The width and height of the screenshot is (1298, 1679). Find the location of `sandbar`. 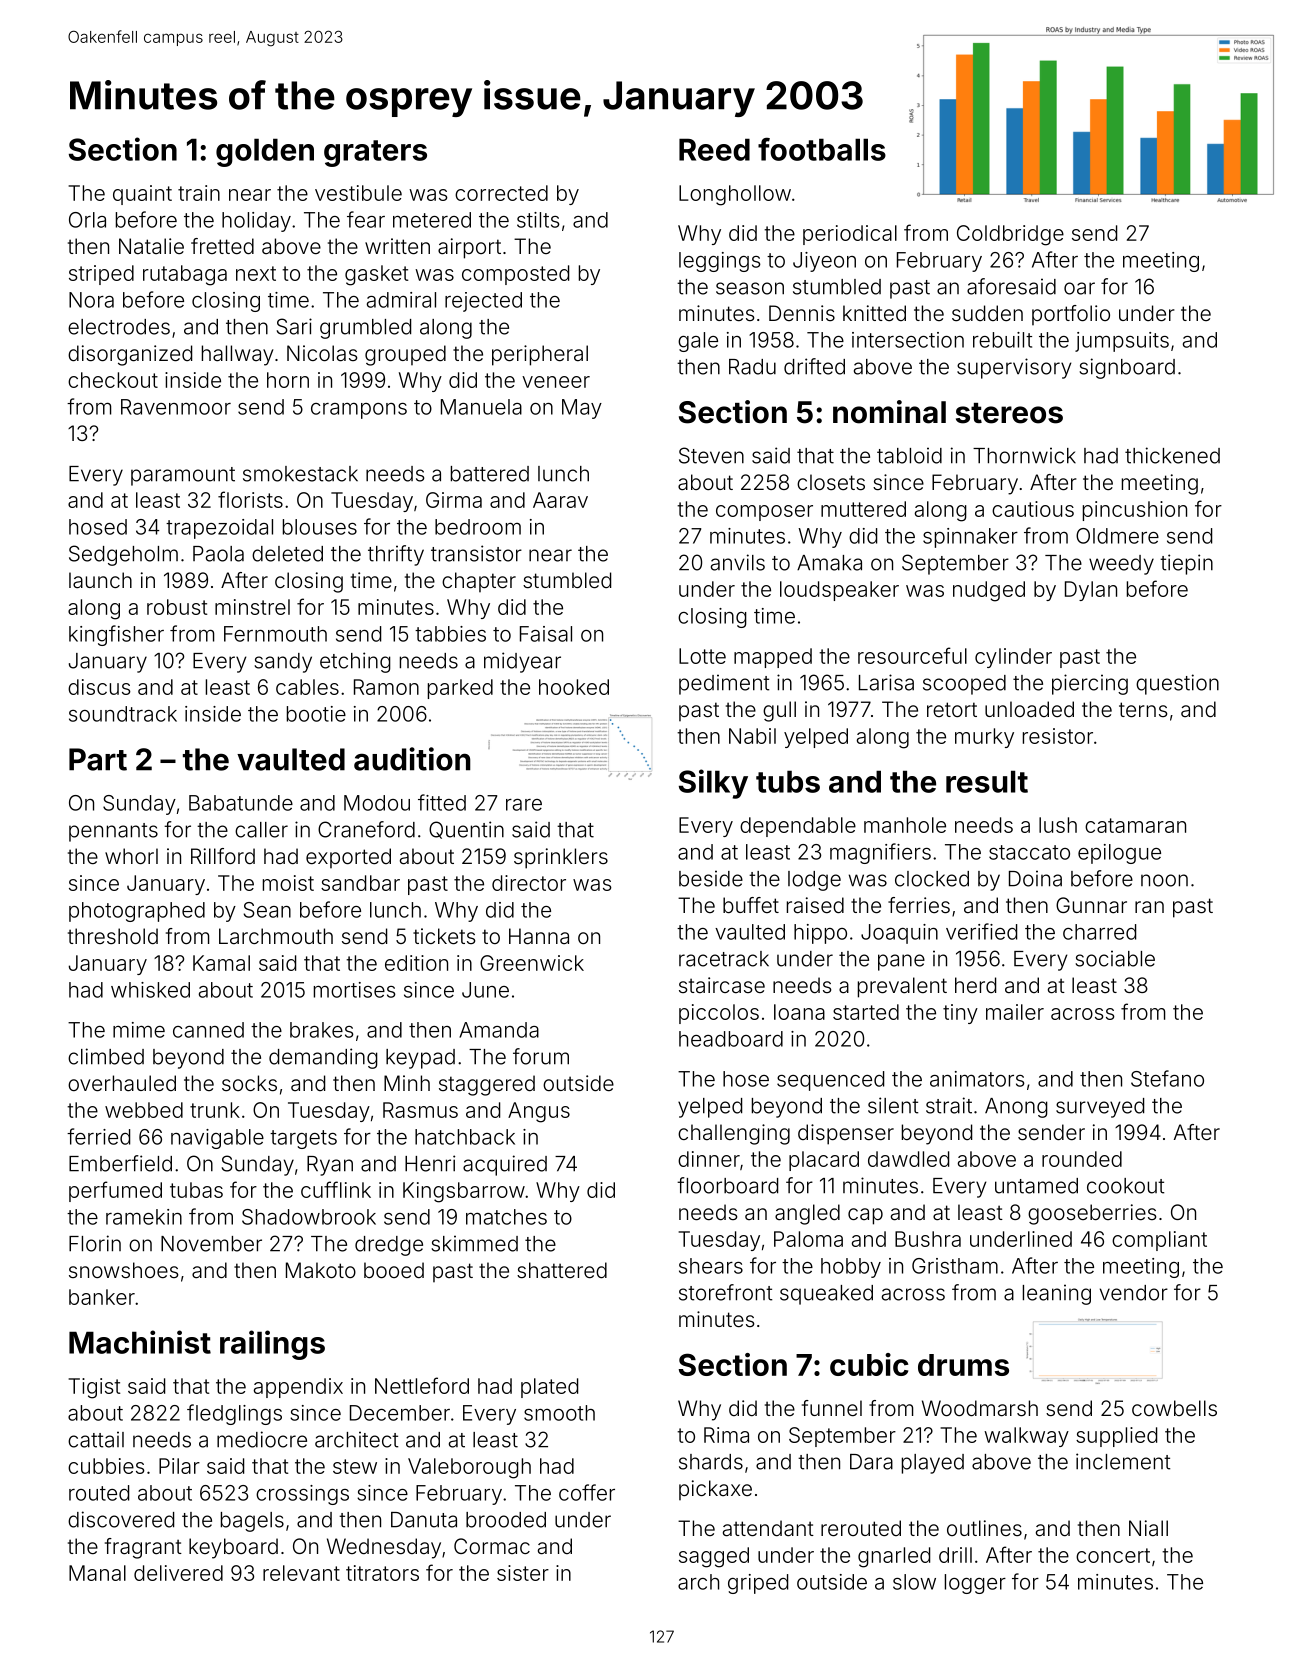

sandbar is located at coordinates (360, 883).
